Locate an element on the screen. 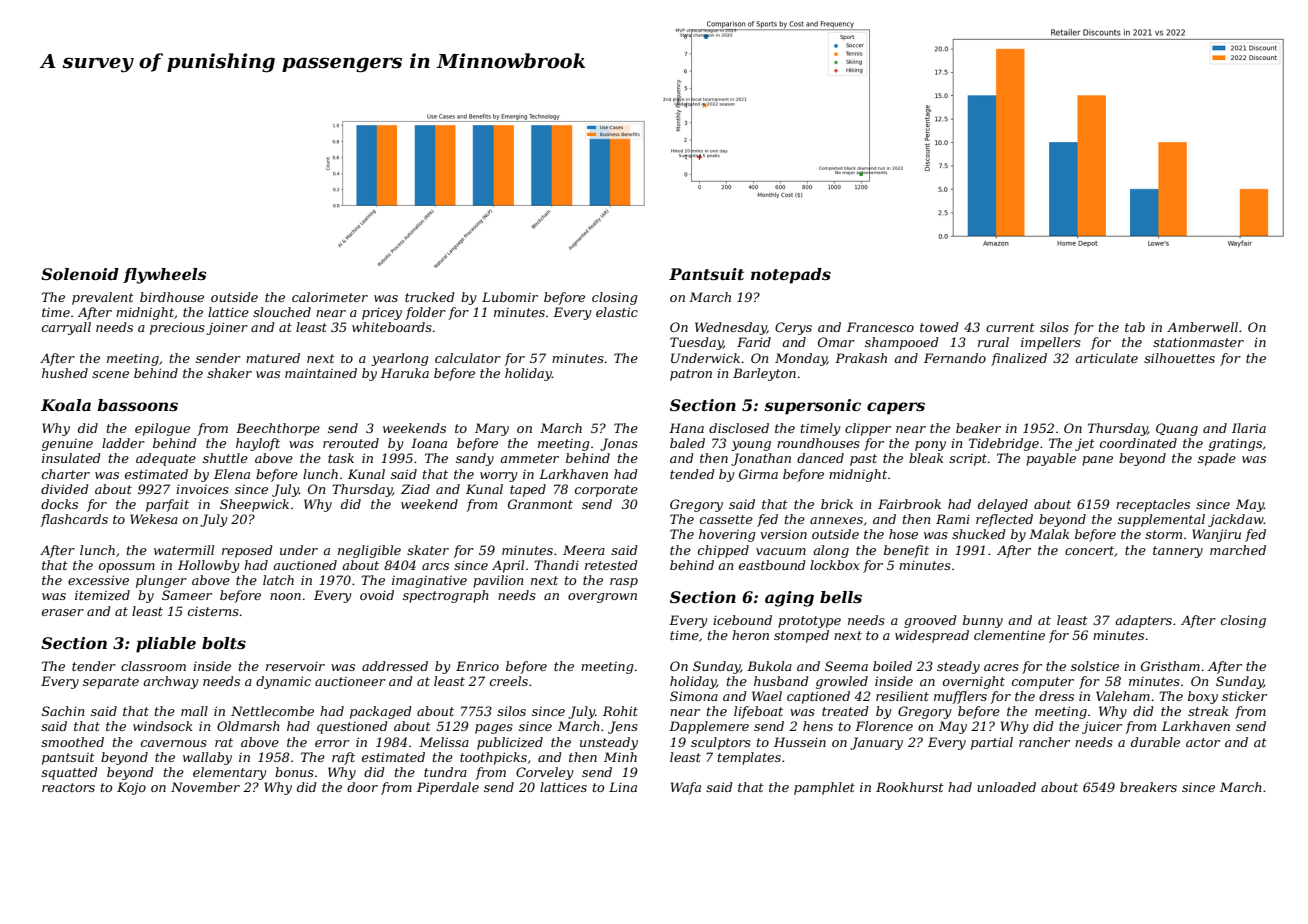  notepads is located at coordinates (791, 276).
